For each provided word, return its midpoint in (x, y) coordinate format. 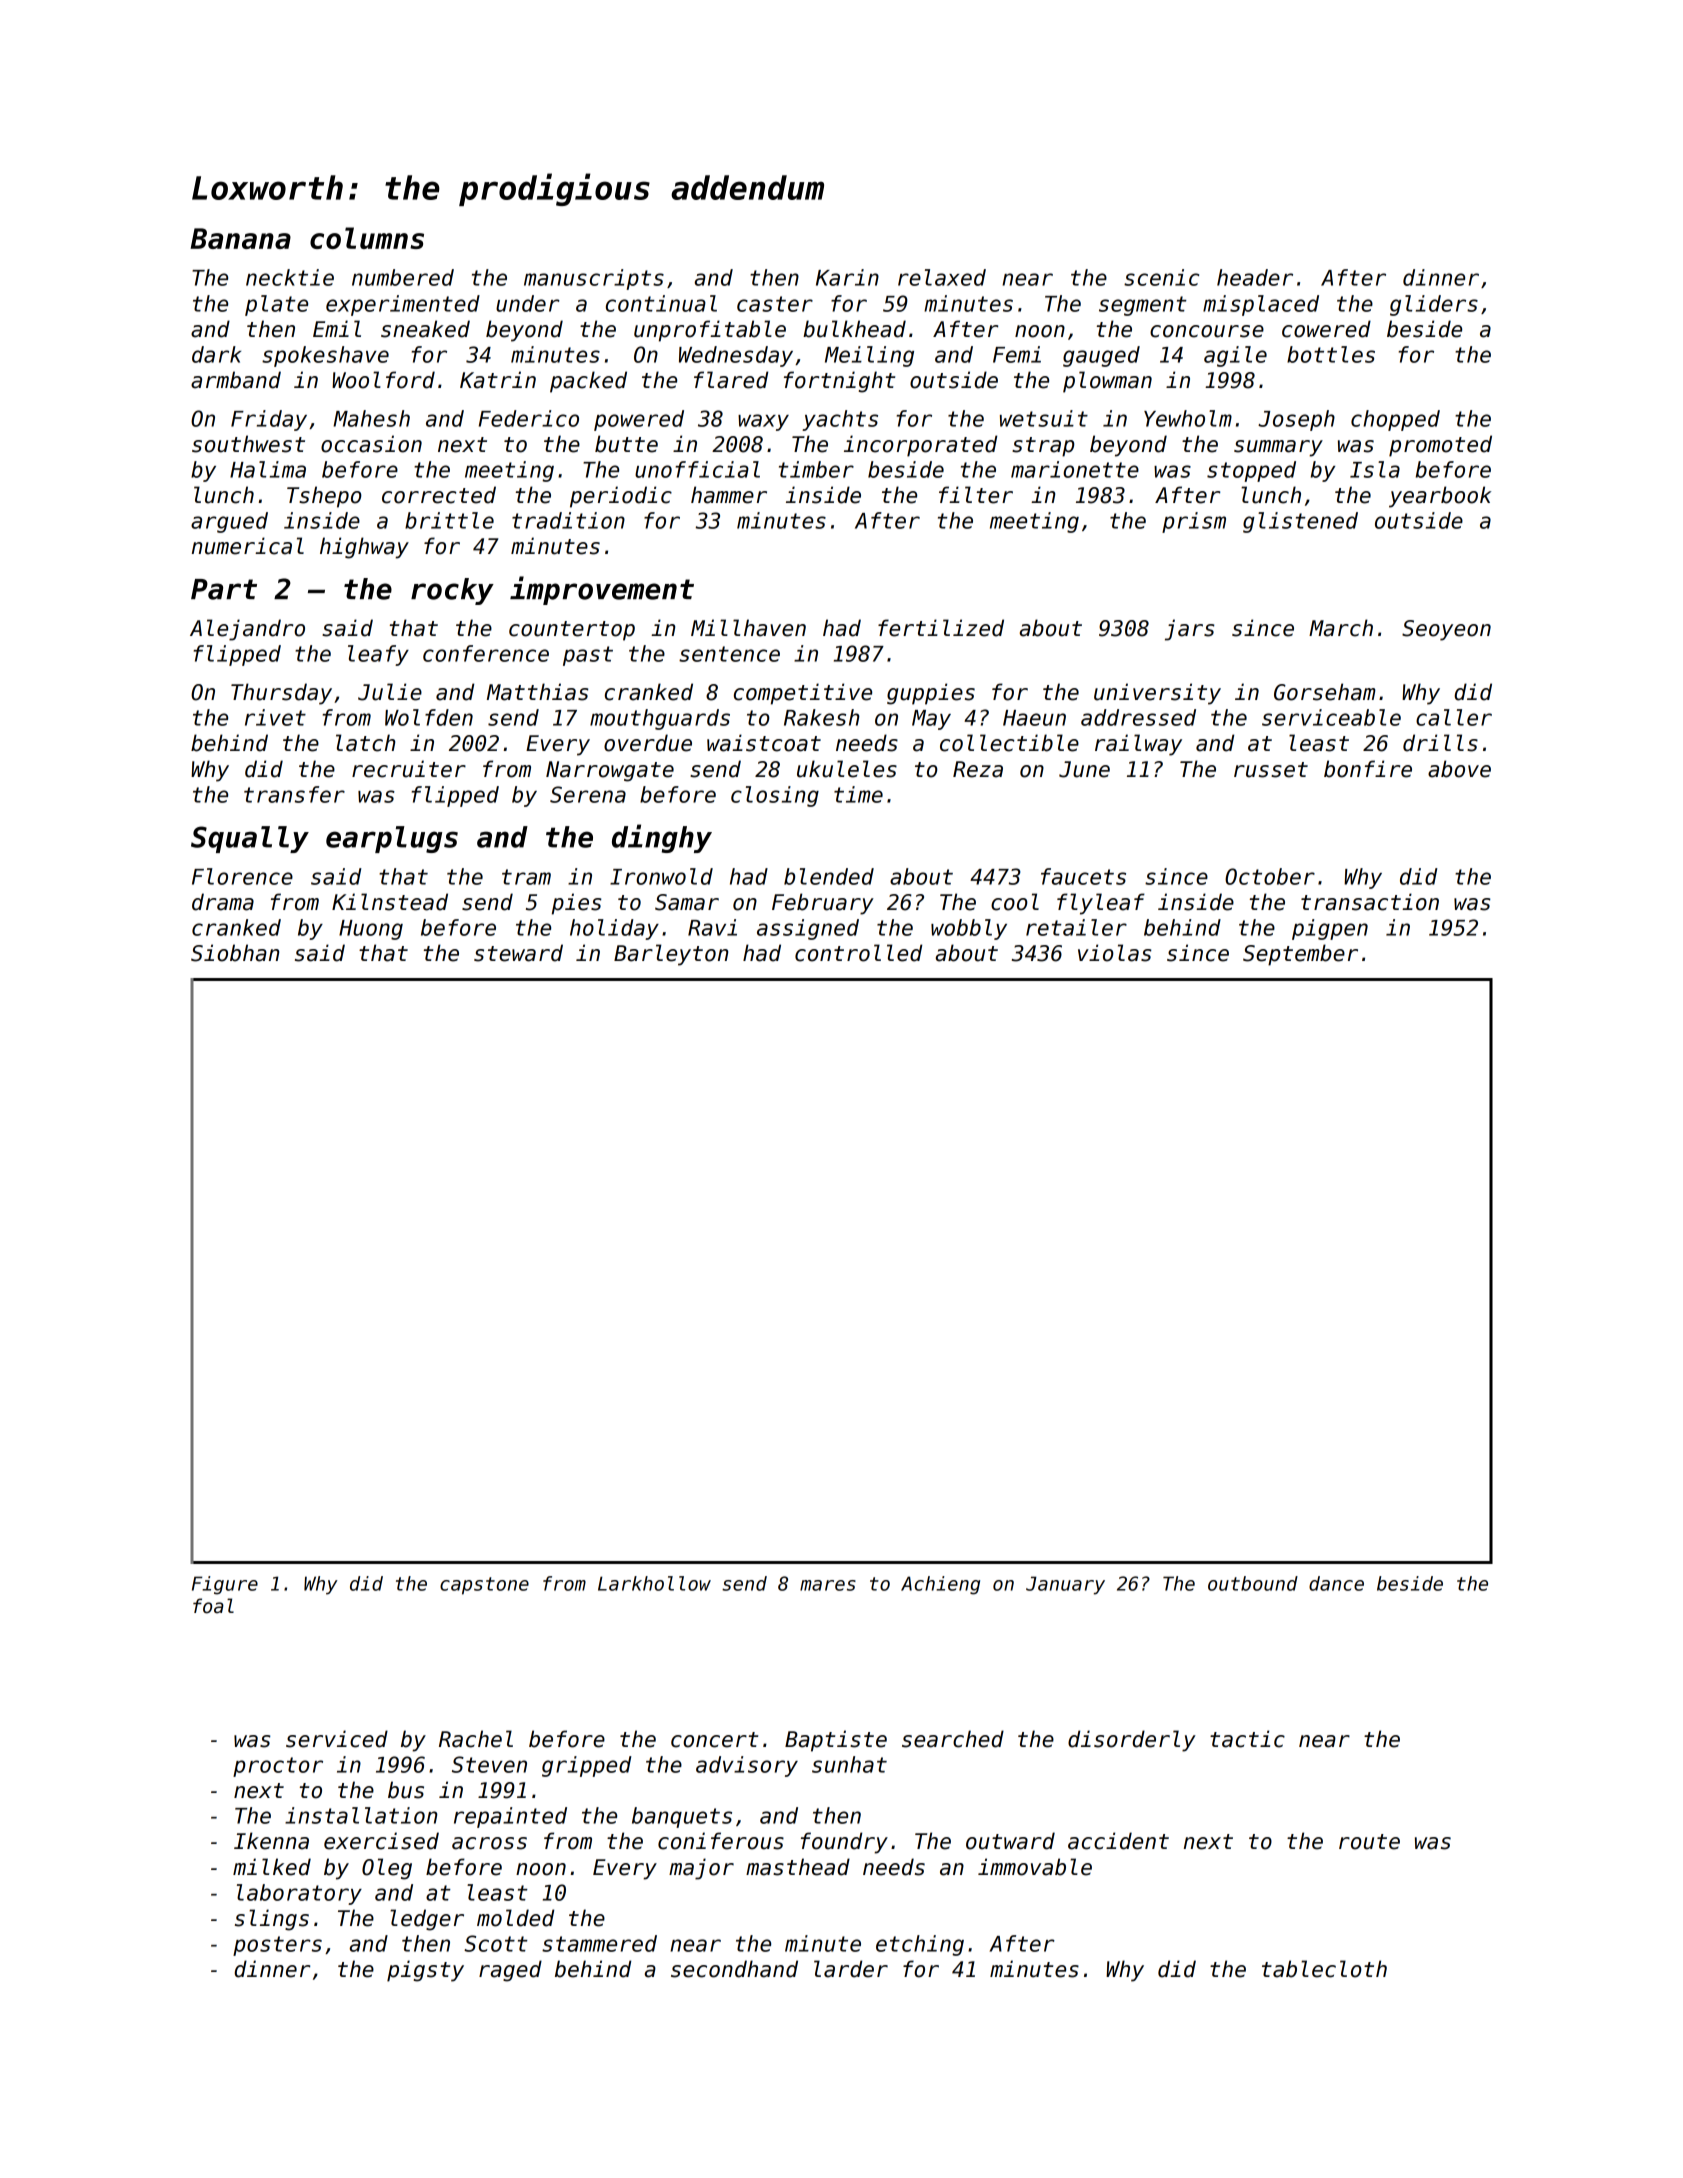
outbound (1253, 1583)
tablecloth (1324, 1969)
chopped (1395, 420)
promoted (1440, 446)
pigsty (425, 1971)
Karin (847, 277)
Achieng (940, 1585)
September (1300, 955)
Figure (225, 1585)
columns (367, 238)
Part (224, 589)
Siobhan (235, 953)
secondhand (734, 1969)
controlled (858, 953)
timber (816, 469)
